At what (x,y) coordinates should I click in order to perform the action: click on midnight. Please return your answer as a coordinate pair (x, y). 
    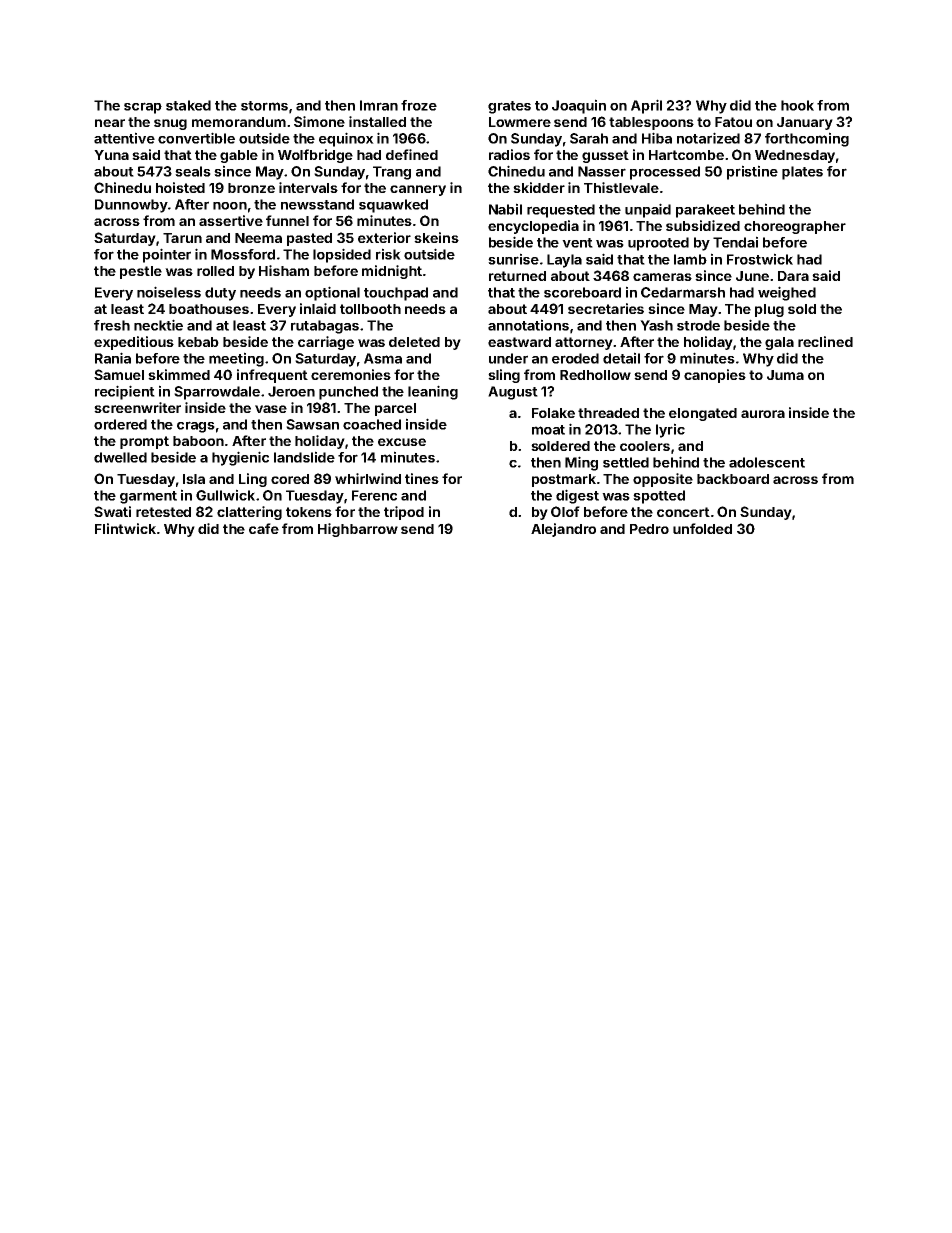
    Looking at the image, I should click on (392, 272).
